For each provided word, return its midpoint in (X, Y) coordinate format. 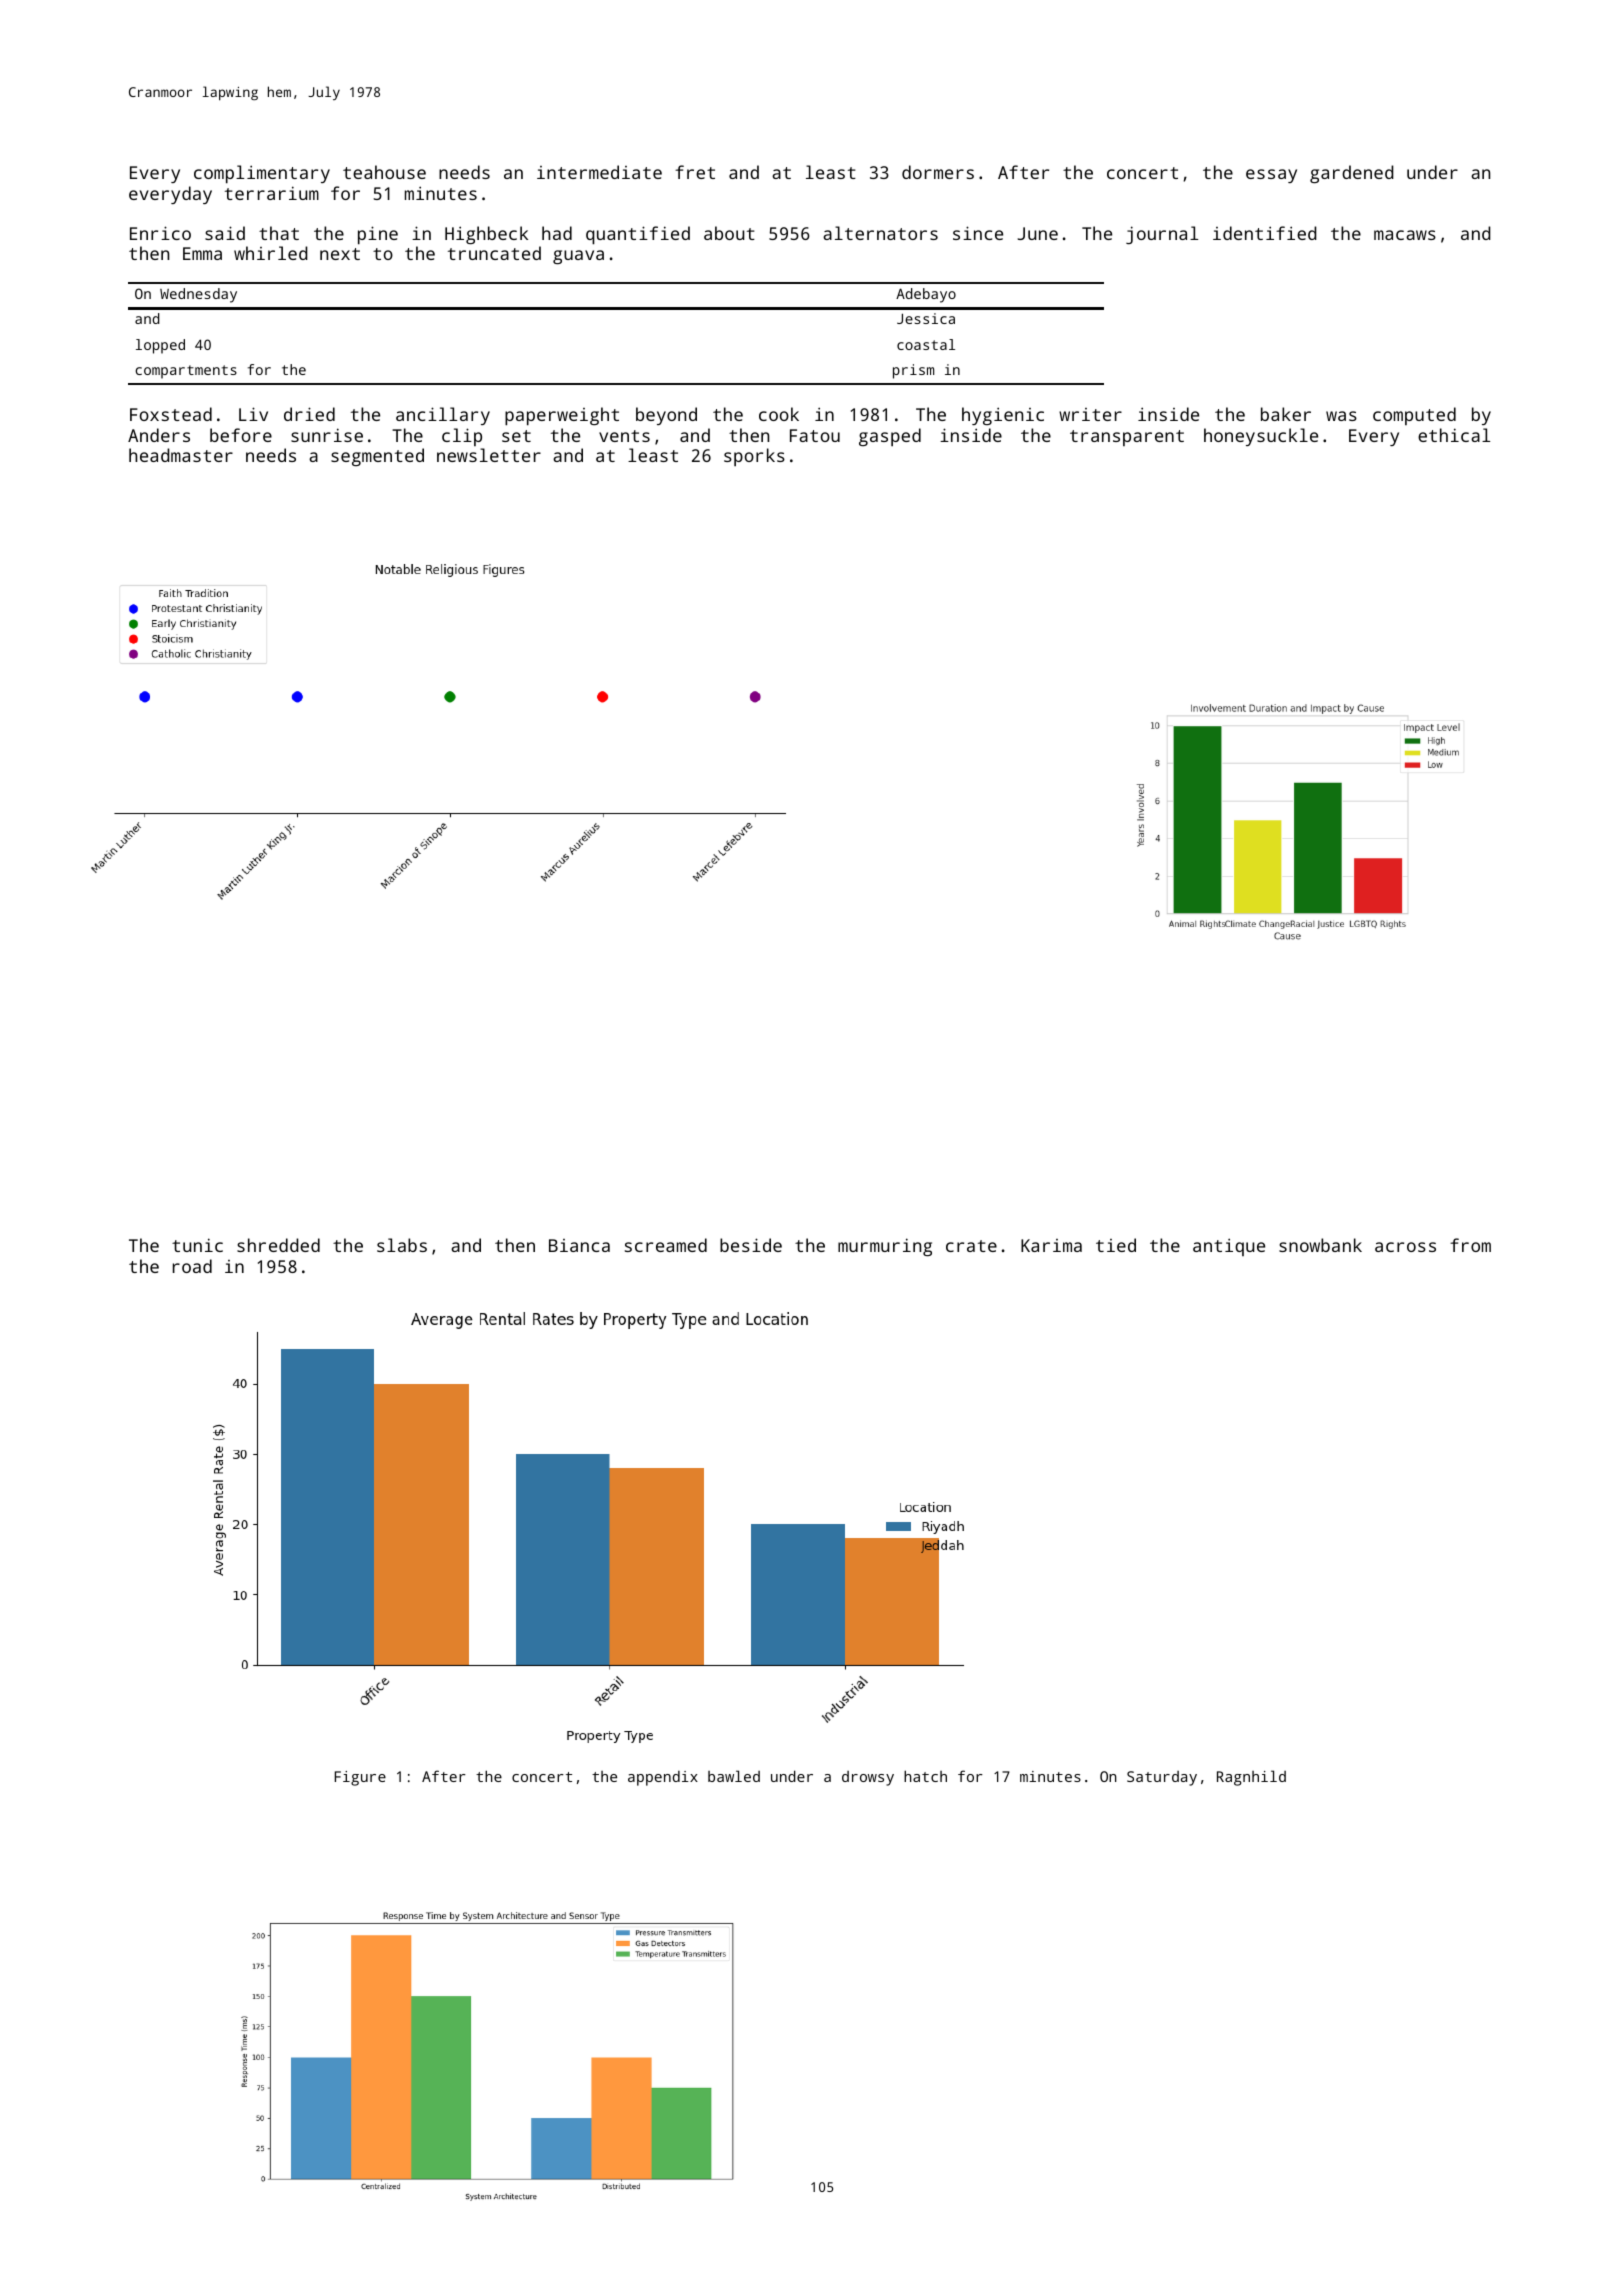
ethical (1454, 435)
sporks (754, 457)
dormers (938, 172)
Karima (1051, 1245)
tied (1116, 1245)
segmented (377, 457)
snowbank (1320, 1245)
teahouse (384, 172)
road (192, 1266)
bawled (734, 1776)
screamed (666, 1245)
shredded (278, 1245)
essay (1271, 176)
